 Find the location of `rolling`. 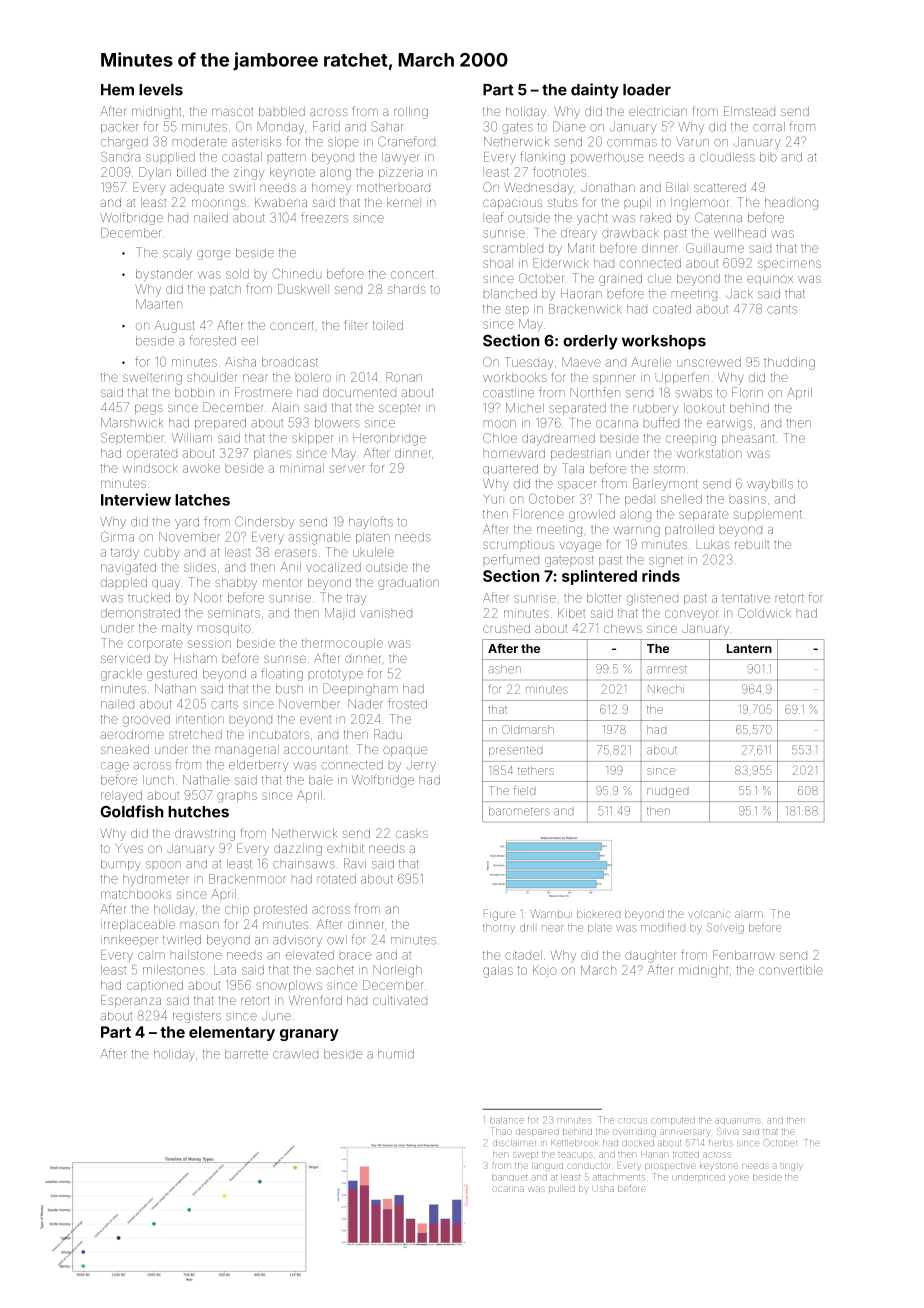

rolling is located at coordinates (411, 113).
